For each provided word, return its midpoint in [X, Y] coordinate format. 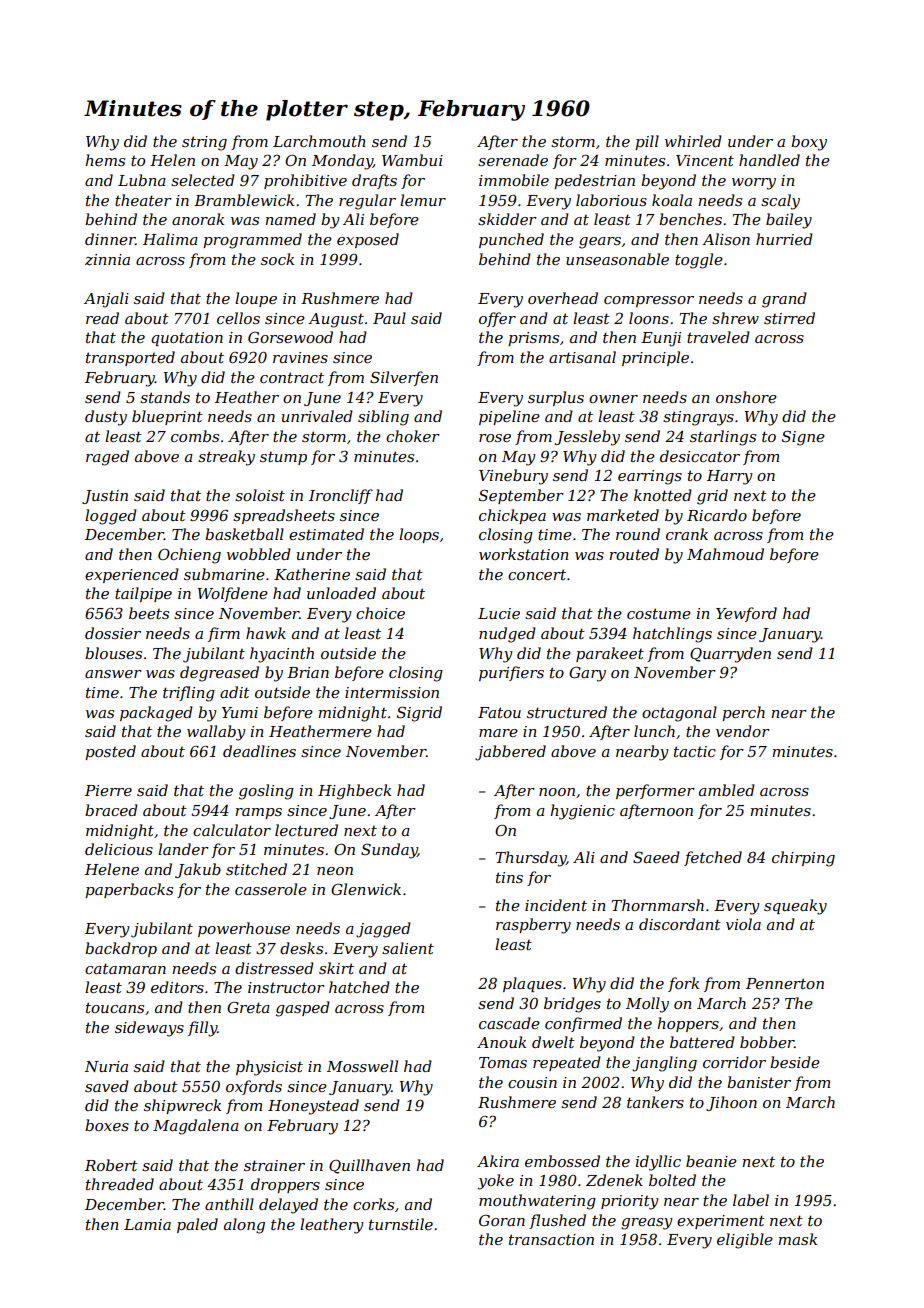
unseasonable [617, 259]
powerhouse [244, 929]
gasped [303, 1009]
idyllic [658, 1163]
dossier [113, 633]
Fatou [499, 712]
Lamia [147, 1224]
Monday [342, 162]
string [204, 143]
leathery [332, 1226]
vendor [743, 731]
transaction [551, 1239]
